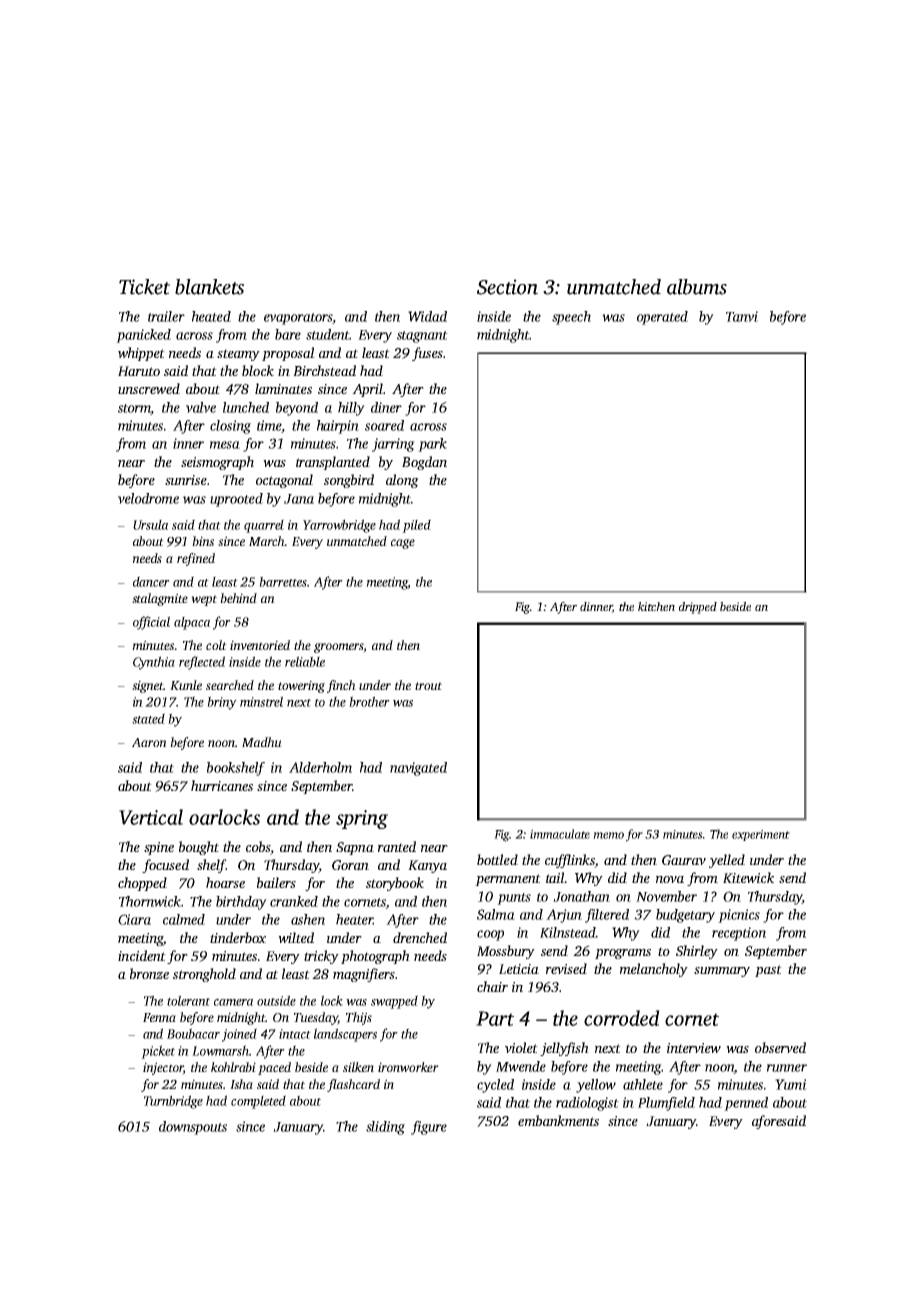 This page has height=1311, width=924. Describe the element at coordinates (742, 316) in the page. I see `Tanvi` at that location.
